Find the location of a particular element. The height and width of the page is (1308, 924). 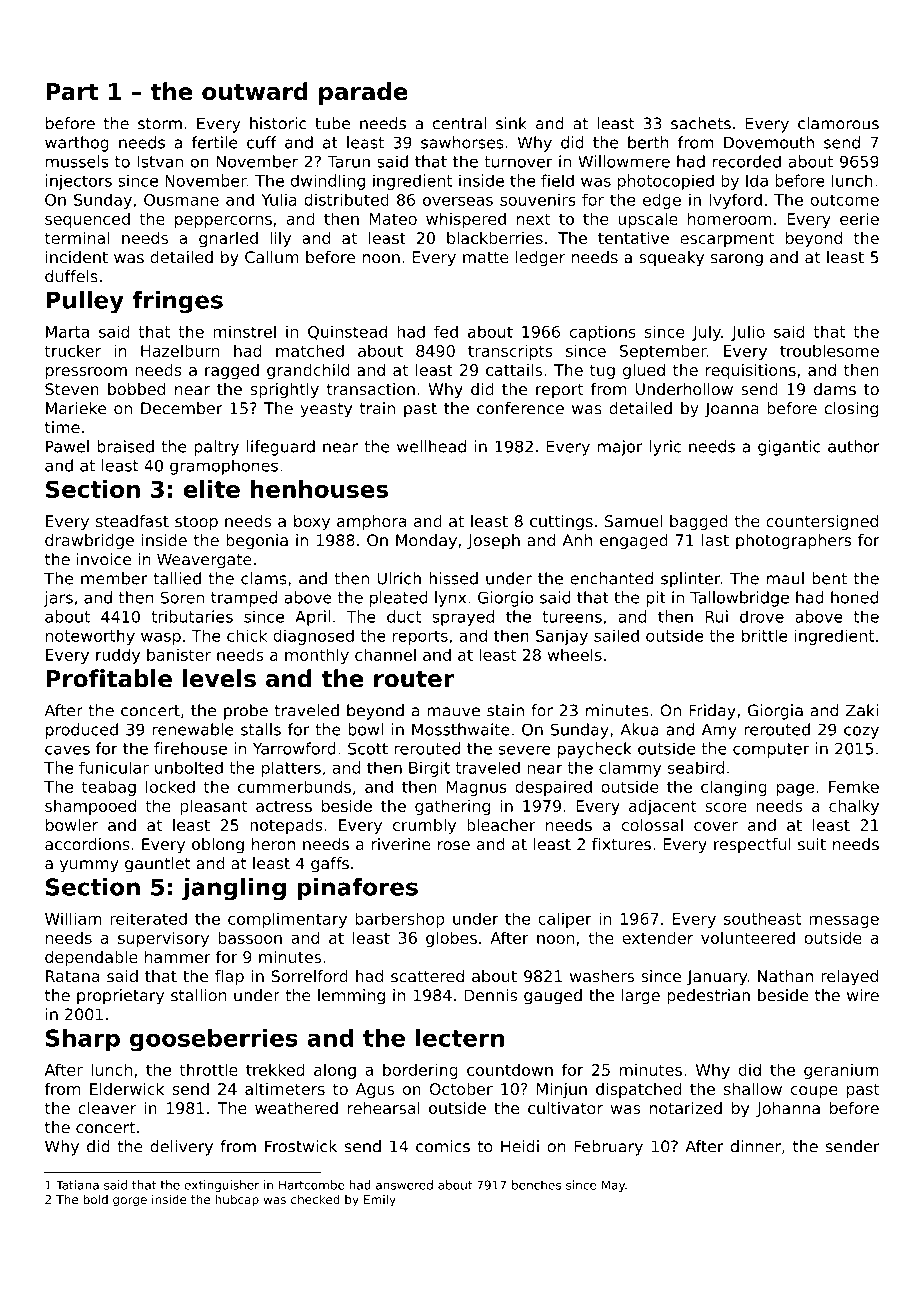

Joanna is located at coordinates (732, 410).
